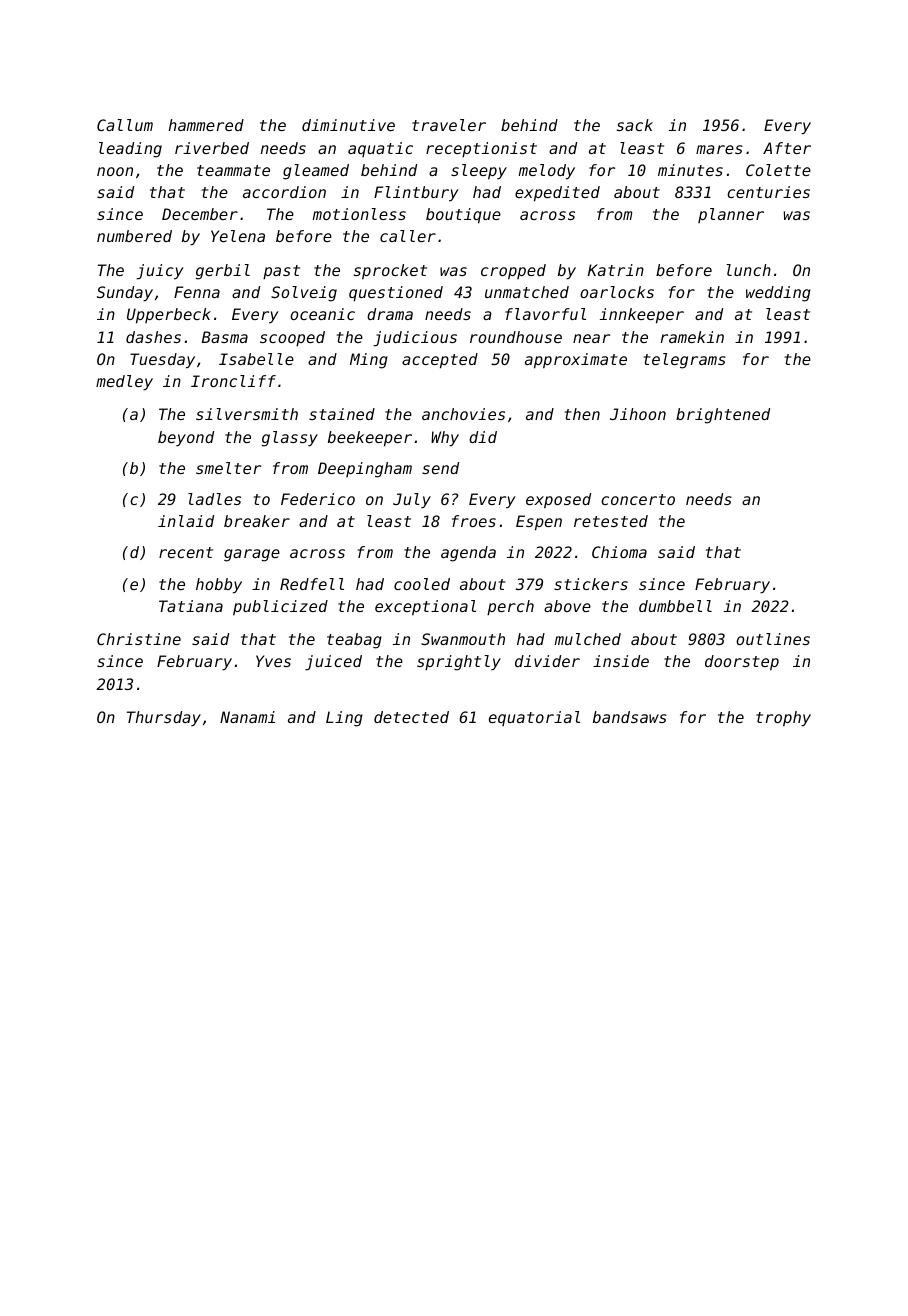  What do you see at coordinates (228, 468) in the screenshot?
I see `smelter` at bounding box center [228, 468].
